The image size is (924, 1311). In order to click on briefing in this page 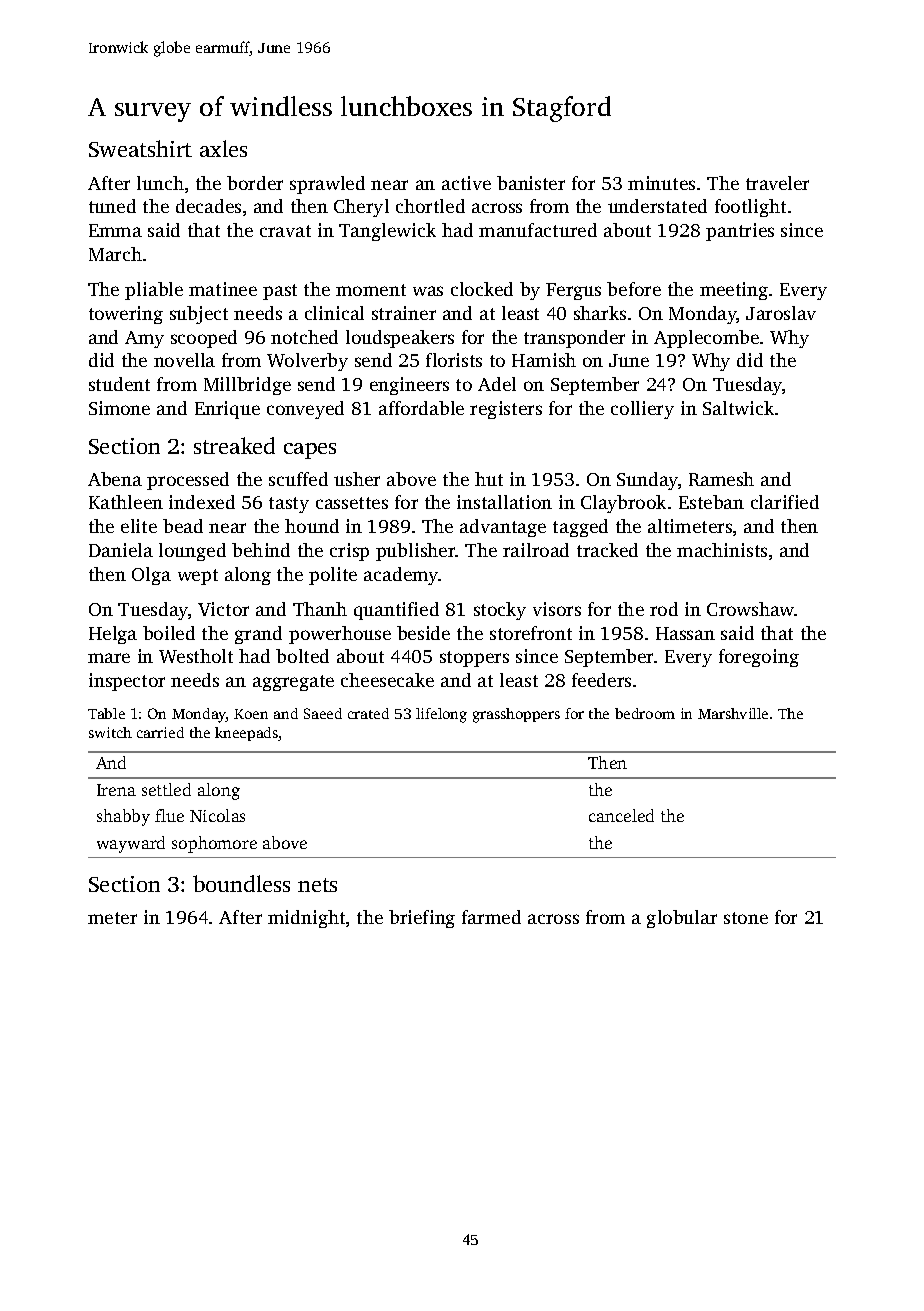, I will do `click(422, 919)`.
